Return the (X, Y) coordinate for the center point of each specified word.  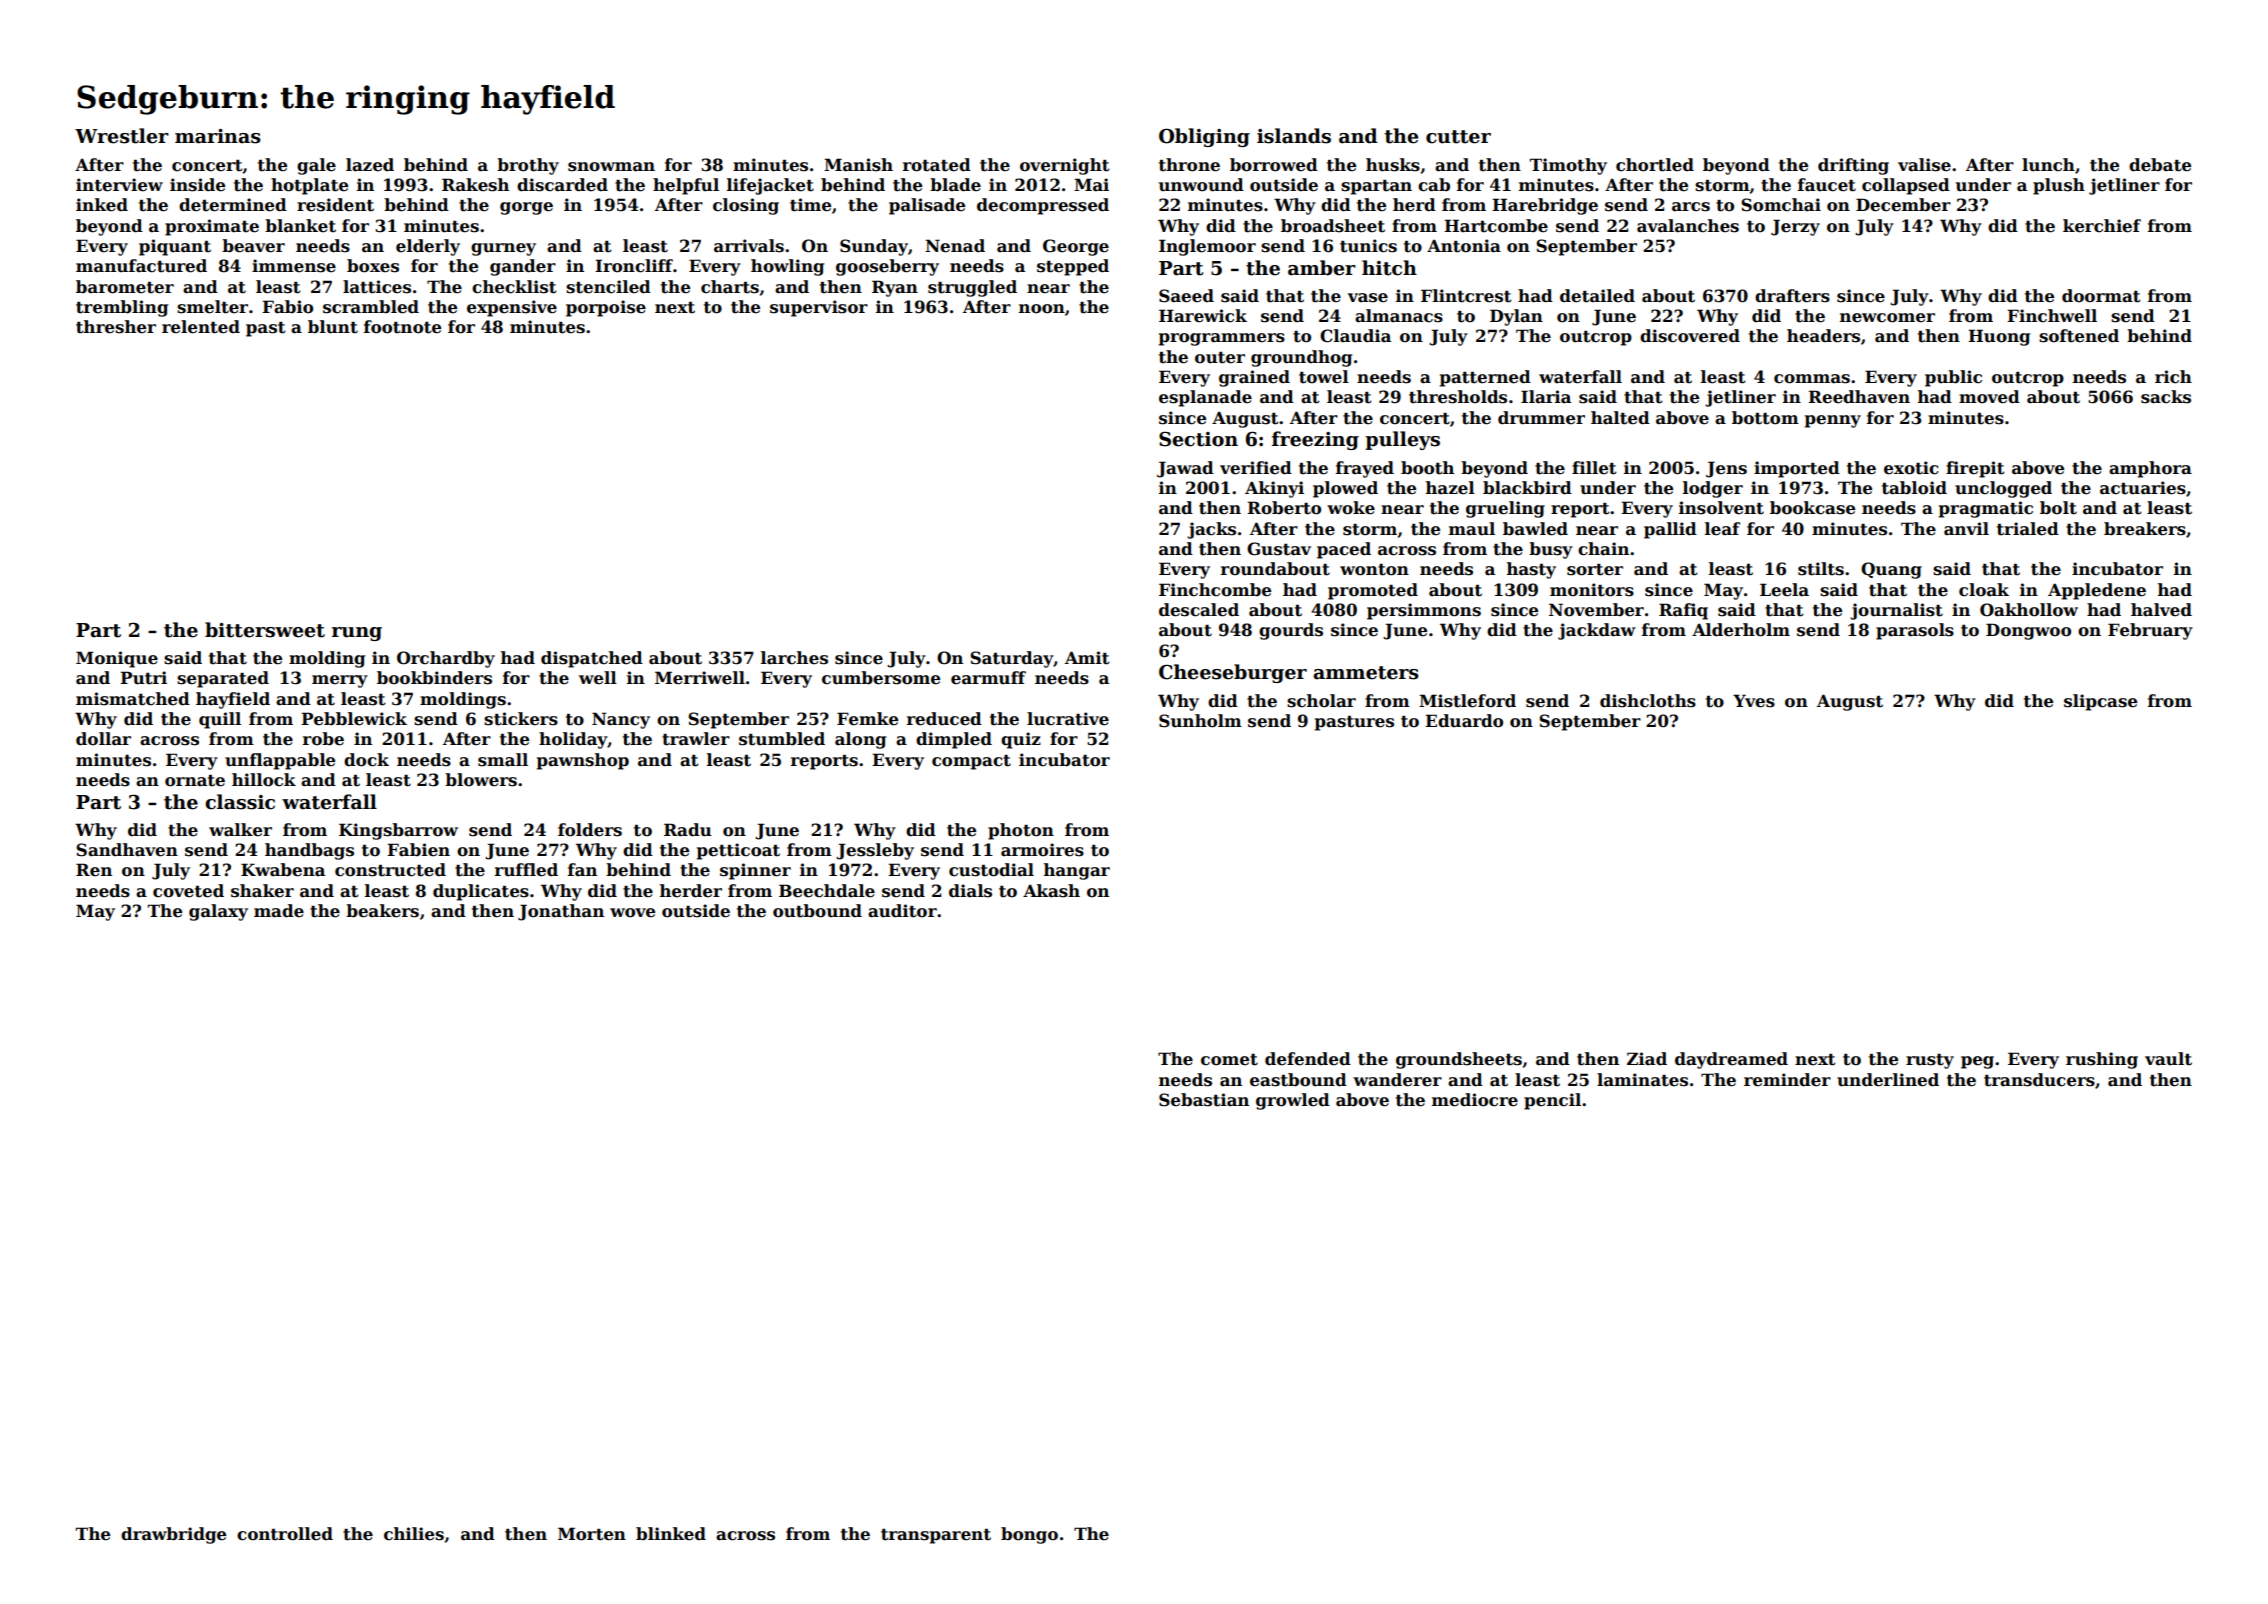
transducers (2039, 1080)
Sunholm (1200, 721)
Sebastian (1204, 1100)
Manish (858, 165)
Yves (1754, 701)
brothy (528, 166)
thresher (116, 327)
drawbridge (173, 1535)
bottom (1765, 418)
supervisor (819, 308)
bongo (1029, 1535)
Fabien (418, 850)
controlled (285, 1534)
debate (2160, 165)
